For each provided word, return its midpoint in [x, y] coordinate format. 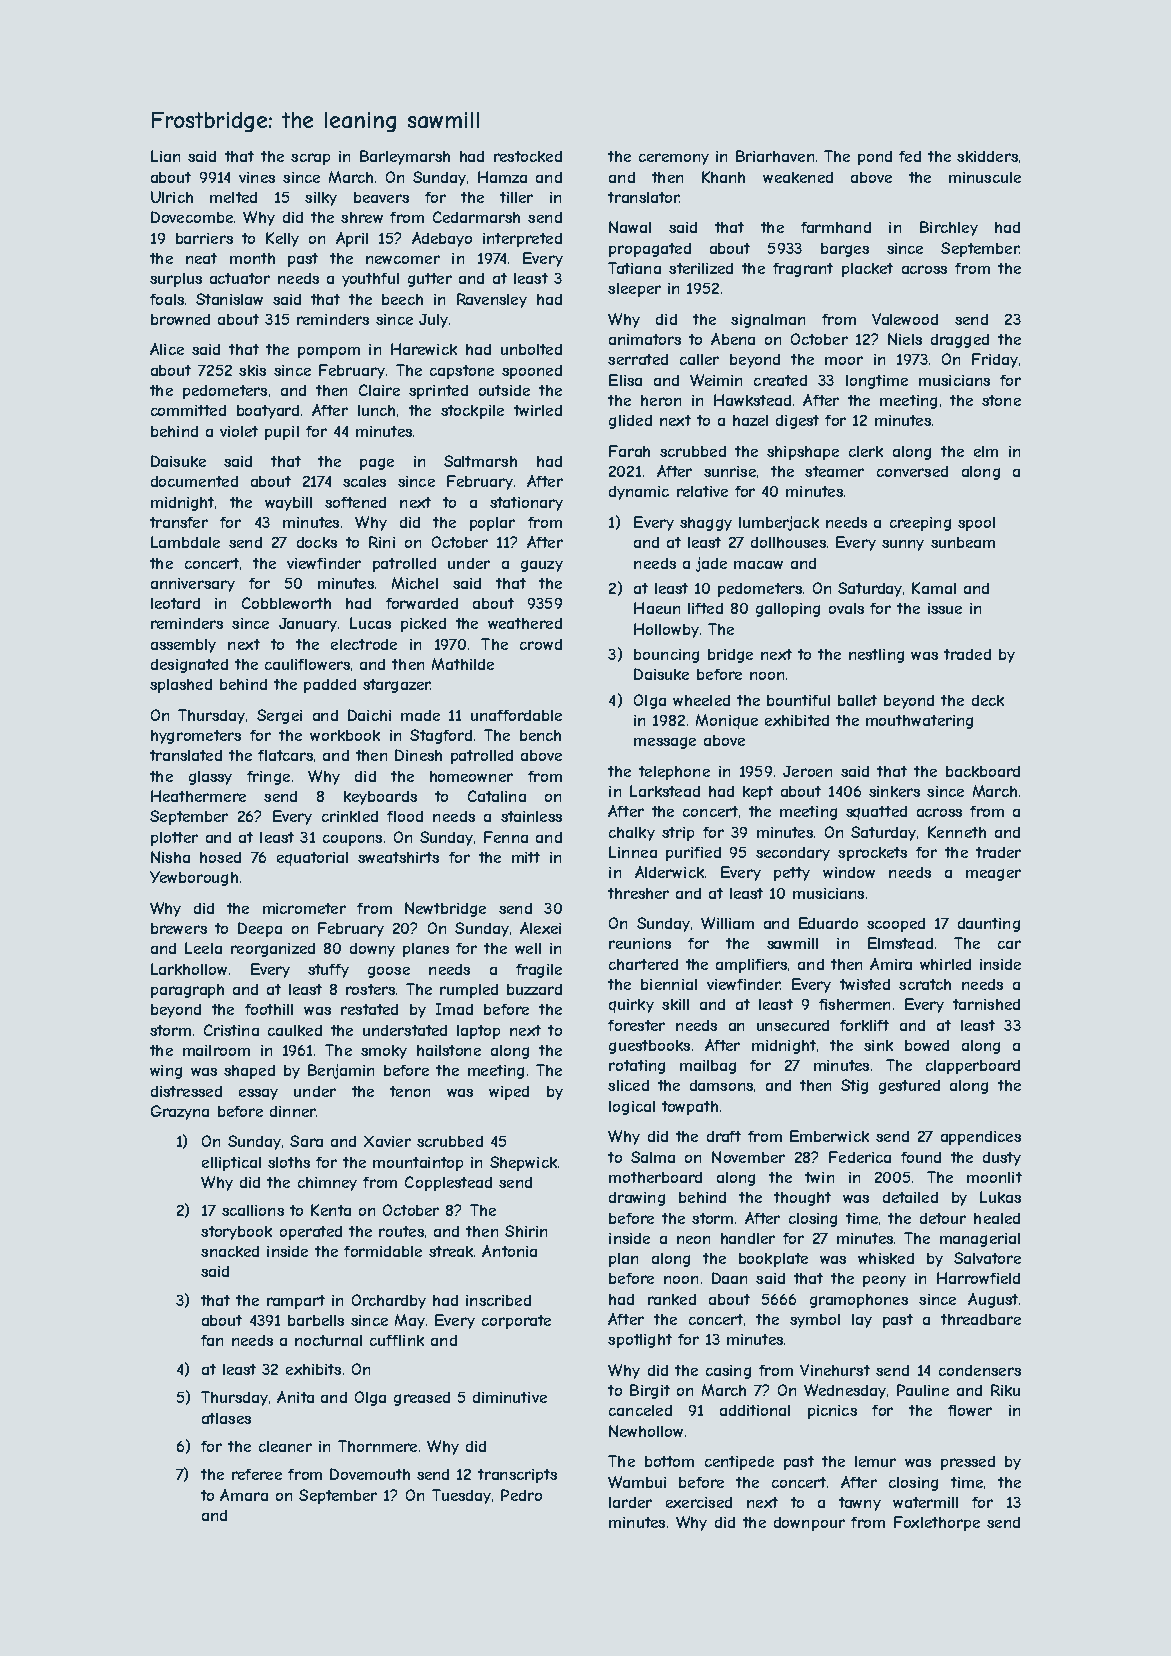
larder [630, 1502]
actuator [240, 278]
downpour [809, 1524]
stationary [526, 504]
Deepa [260, 929]
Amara [244, 1495]
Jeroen [807, 771]
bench [540, 735]
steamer [834, 471]
